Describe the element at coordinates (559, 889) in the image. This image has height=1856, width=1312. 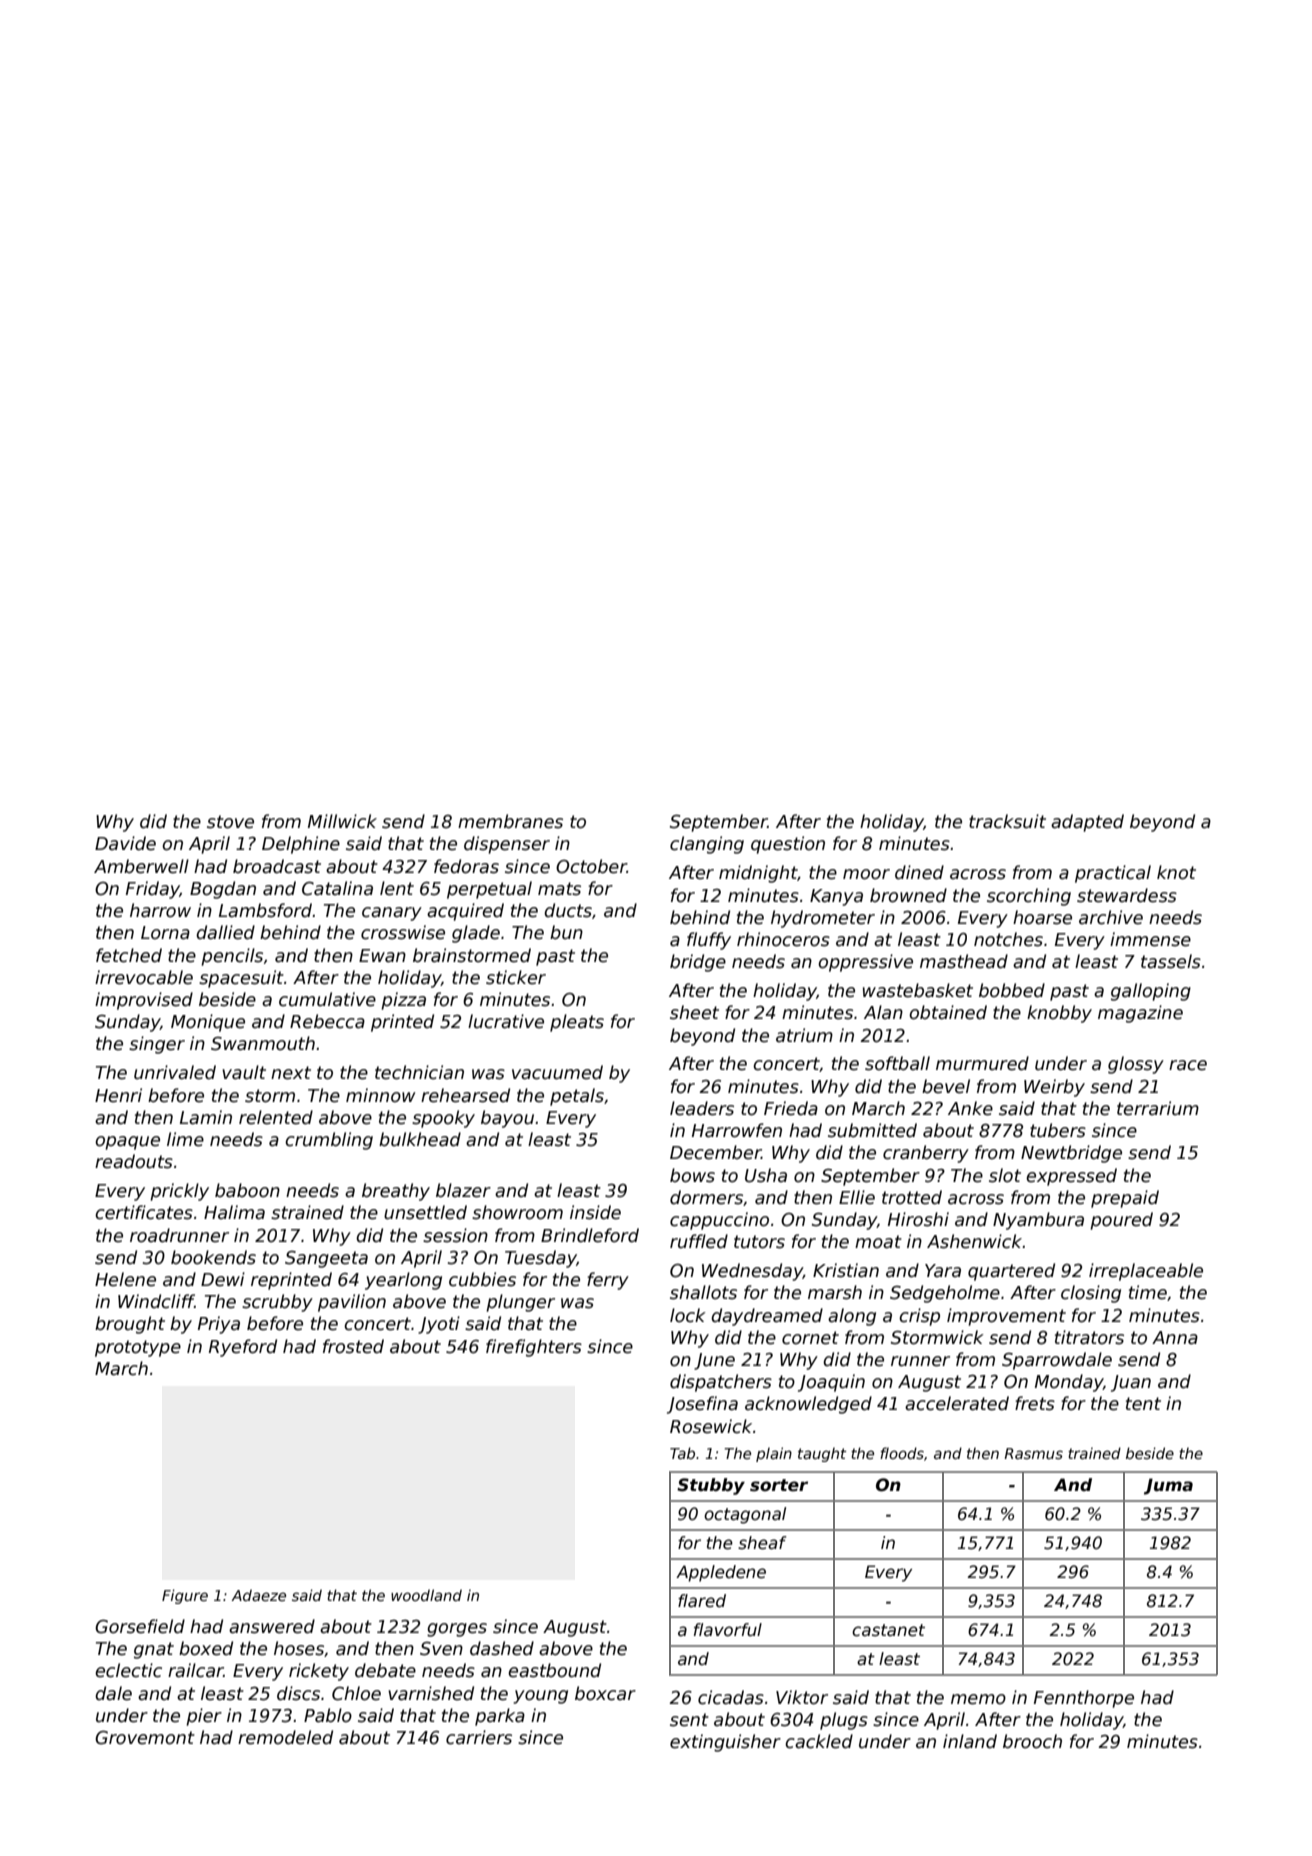
I see `mats` at that location.
